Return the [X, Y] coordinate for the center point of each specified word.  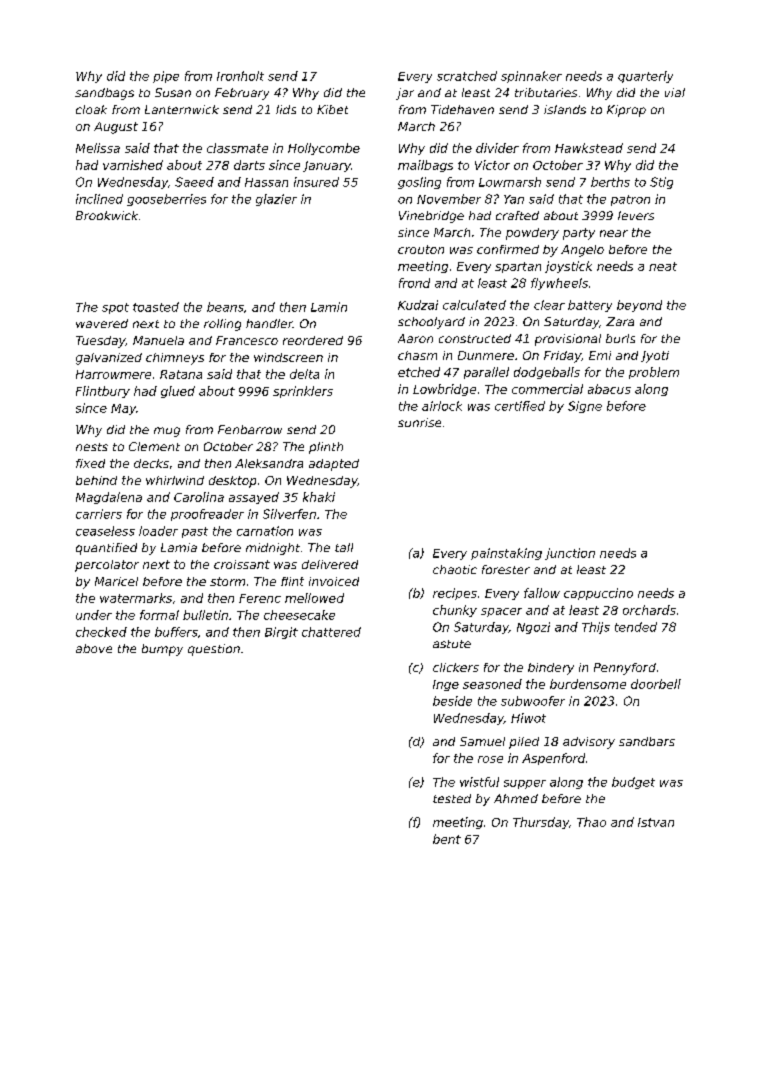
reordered [313, 340]
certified [520, 406]
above [94, 648]
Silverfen [289, 514]
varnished [133, 165]
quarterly [645, 77]
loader [158, 531]
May [123, 409]
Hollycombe [324, 149]
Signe [585, 407]
